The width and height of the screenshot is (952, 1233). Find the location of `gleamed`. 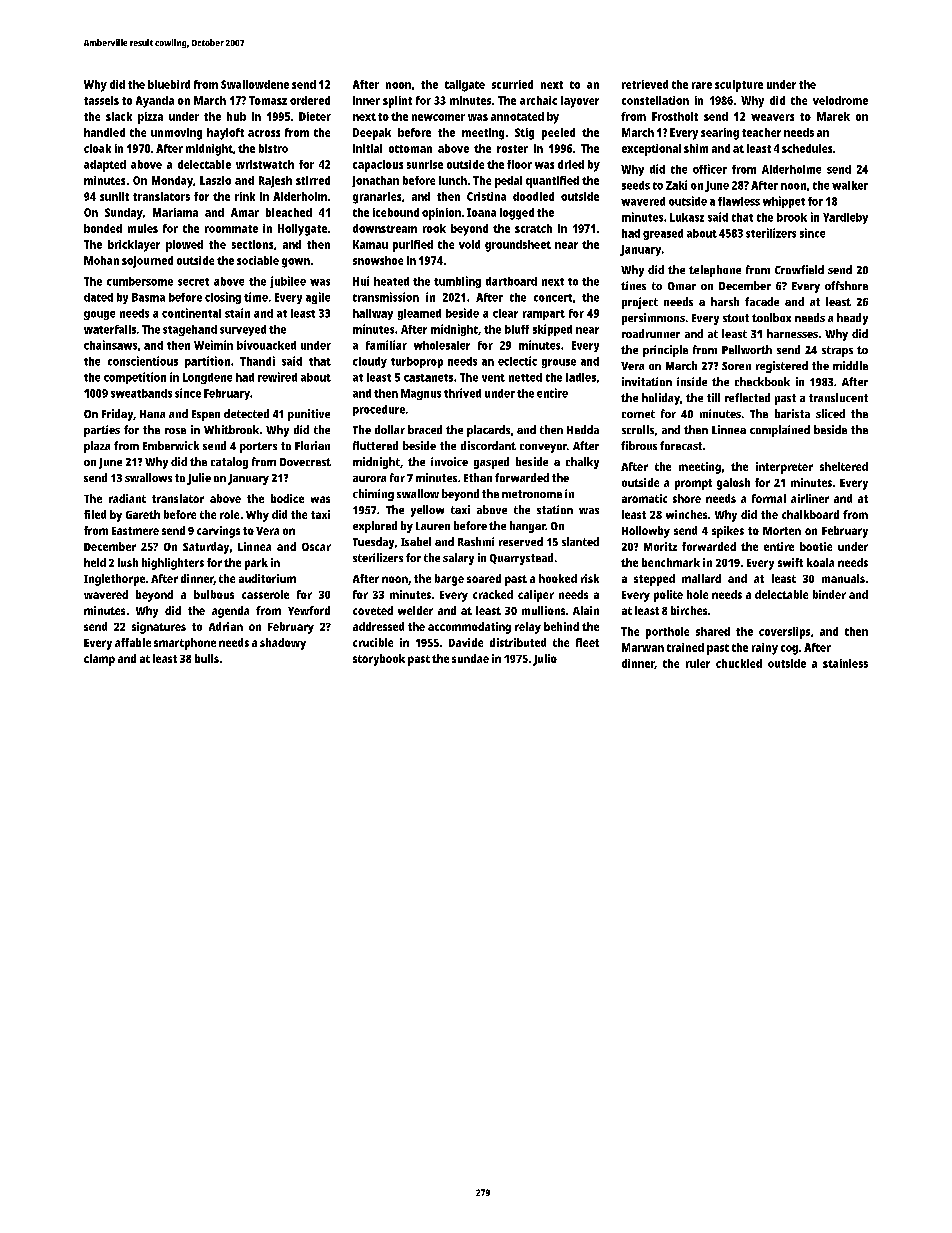

gleamed is located at coordinates (419, 314).
